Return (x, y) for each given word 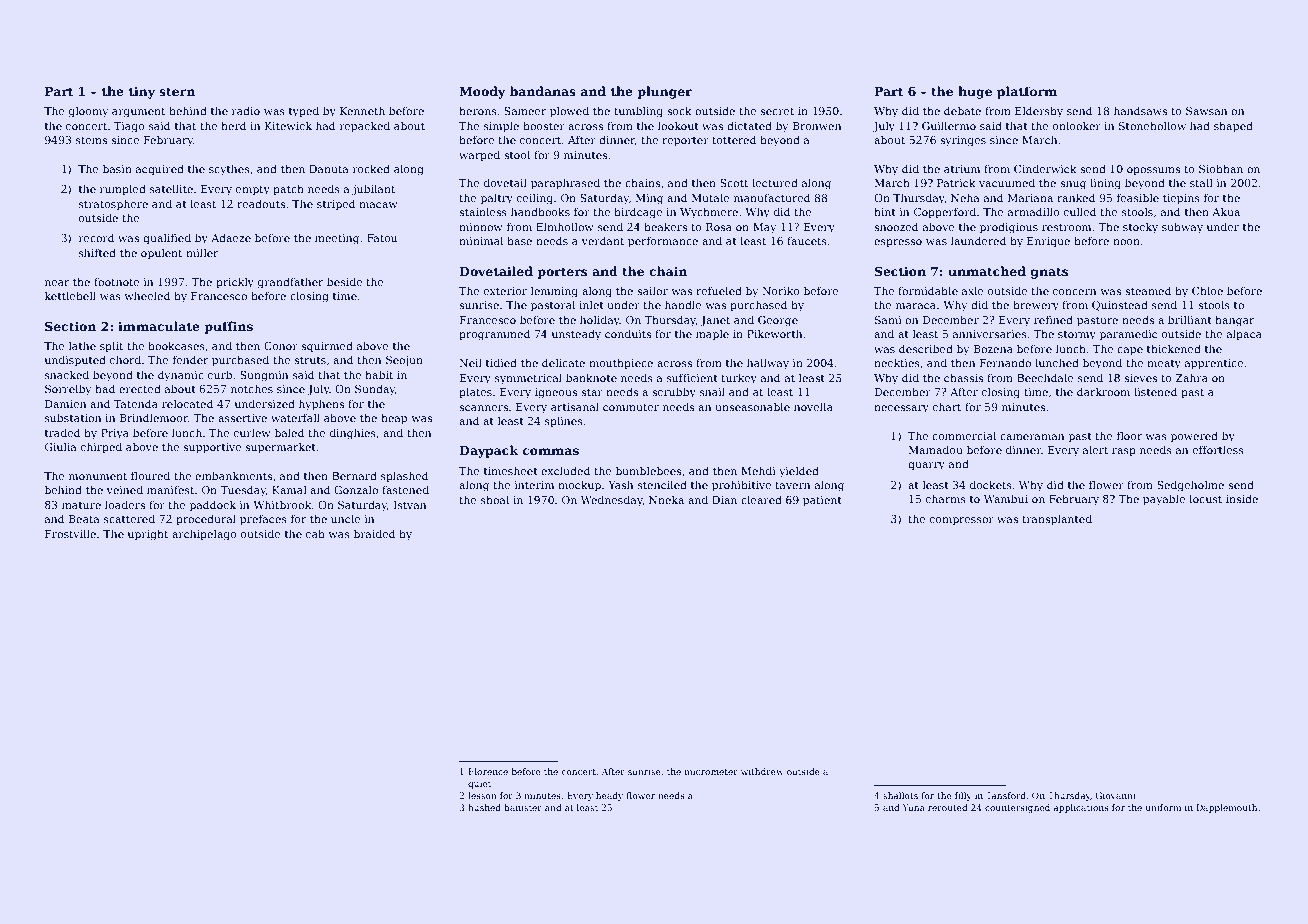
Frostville (70, 533)
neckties (897, 362)
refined (1053, 319)
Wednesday (612, 501)
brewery (1036, 306)
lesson (482, 795)
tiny (142, 93)
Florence (488, 771)
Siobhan (1221, 168)
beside (344, 281)
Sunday (375, 390)
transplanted (1057, 519)
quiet (479, 784)
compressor (962, 521)
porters (562, 273)
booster (544, 125)
